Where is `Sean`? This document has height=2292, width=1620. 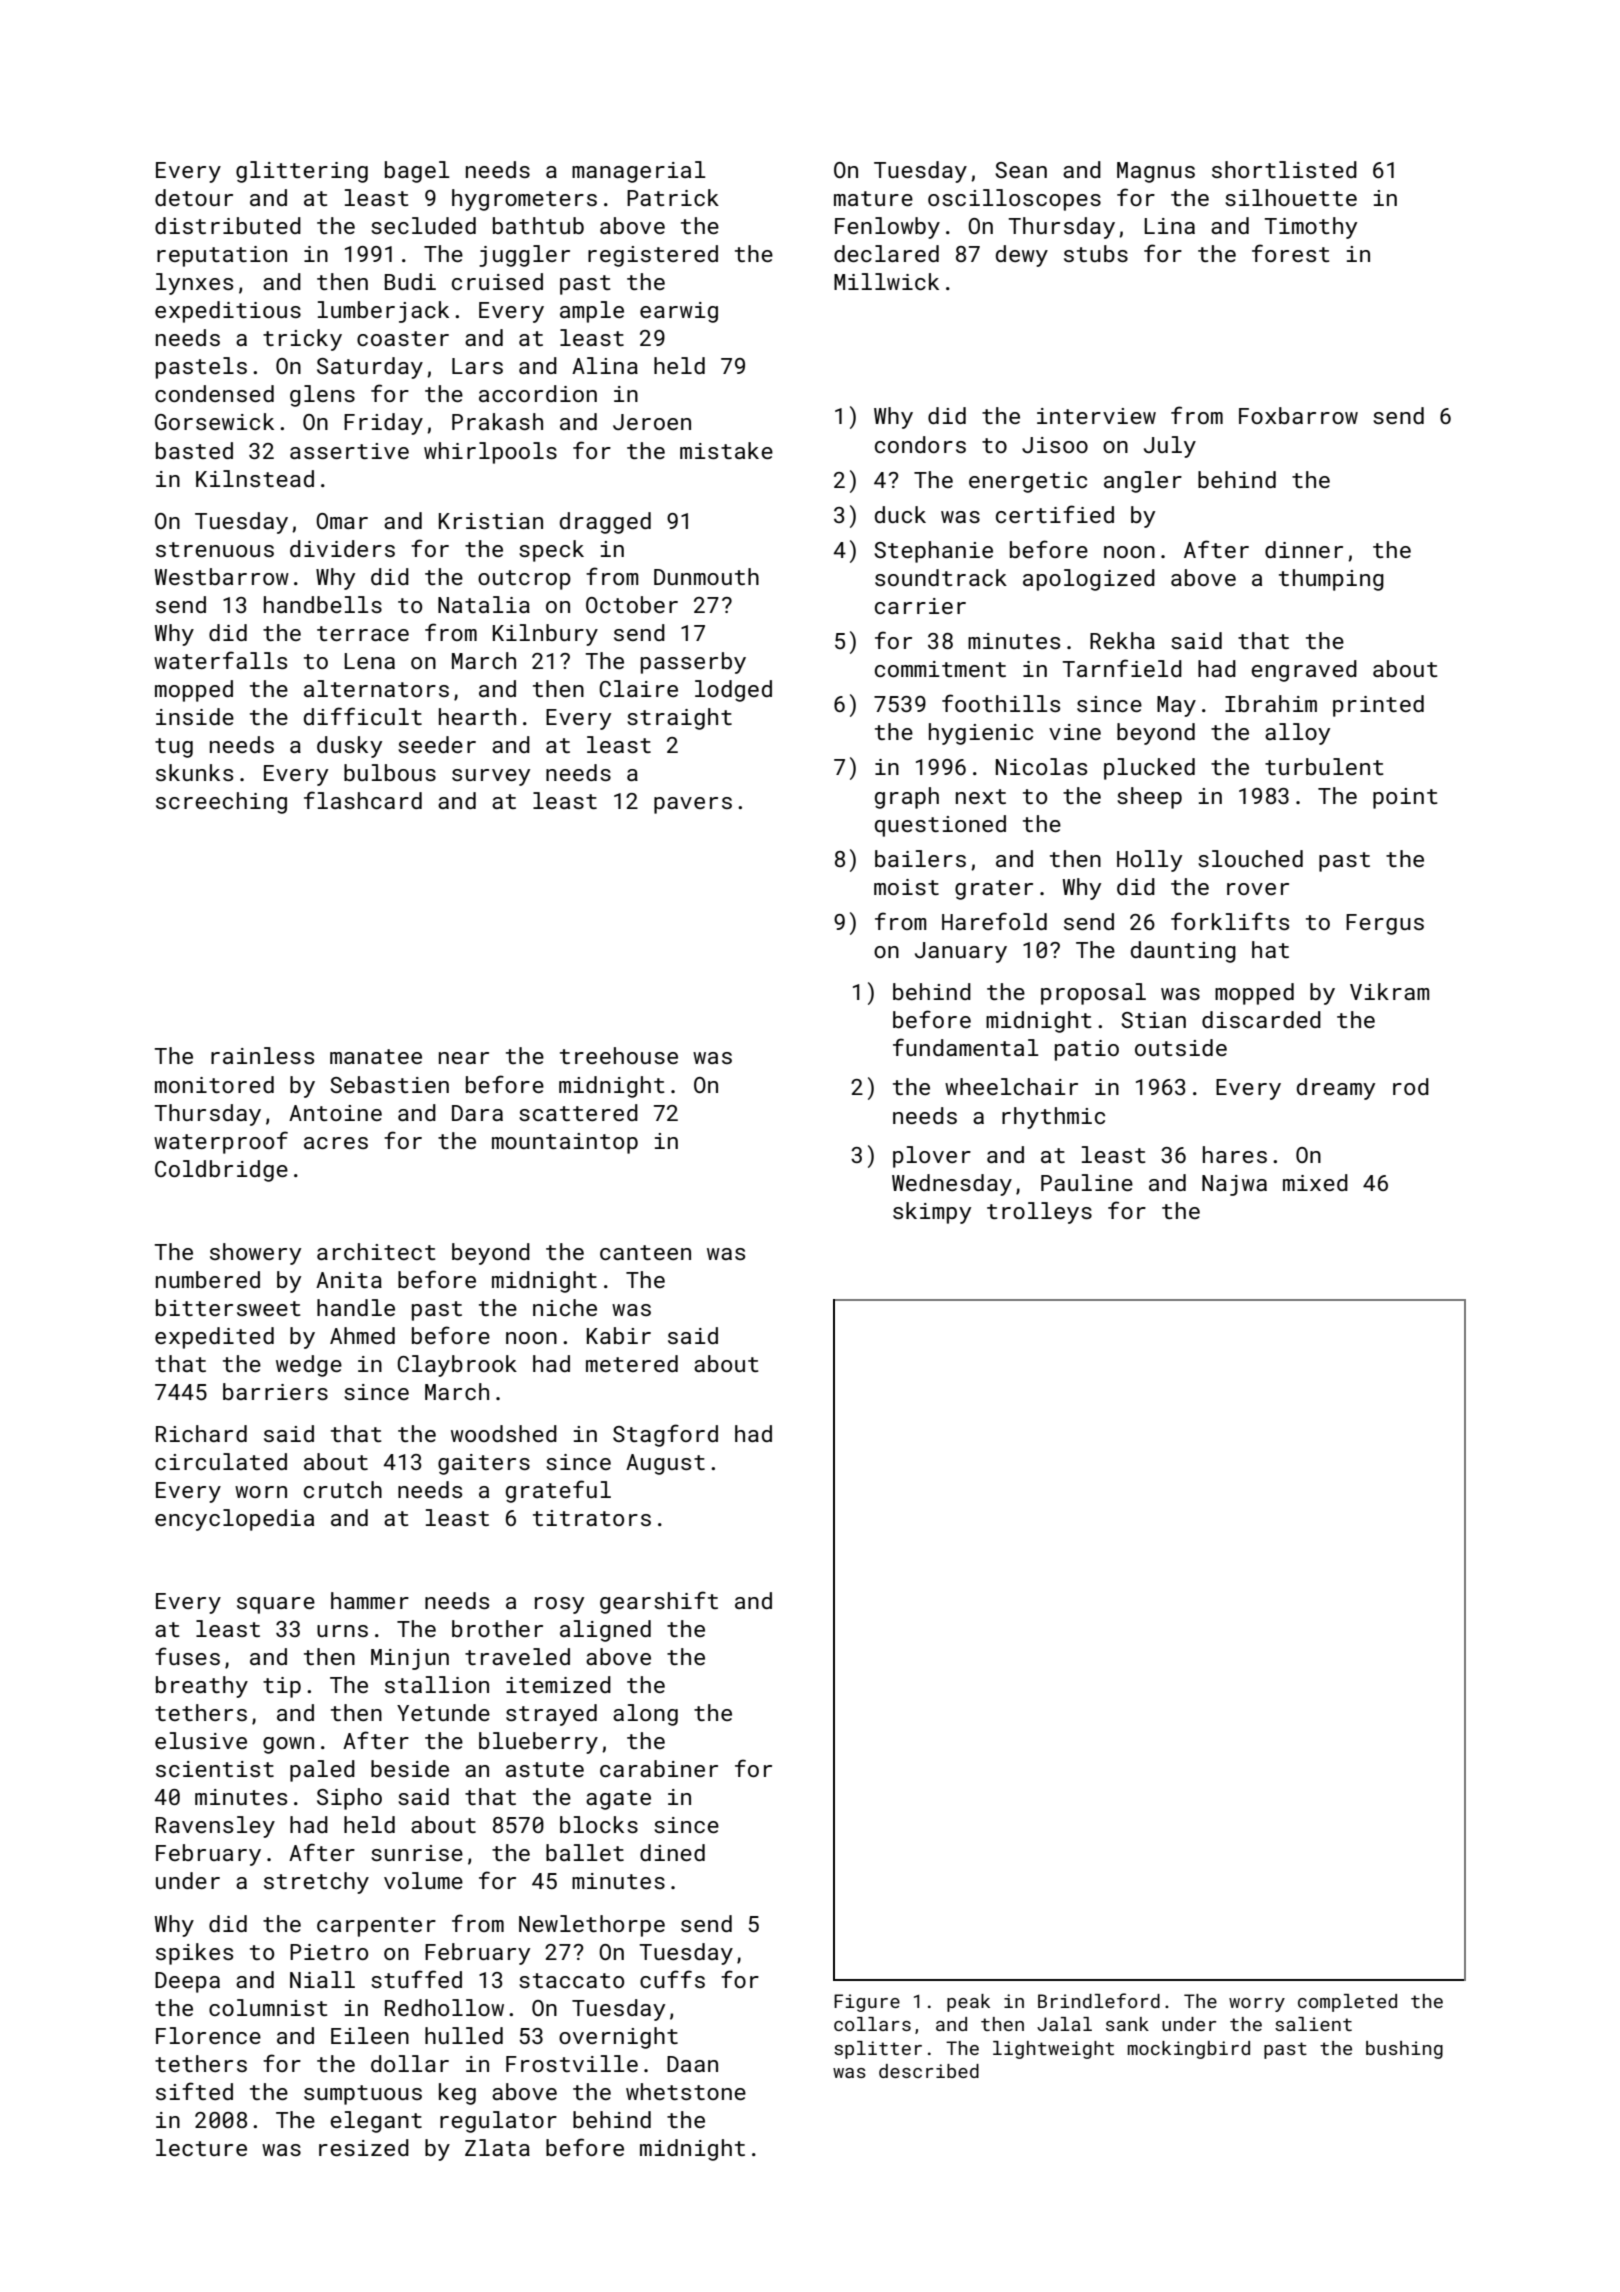
Sean is located at coordinates (1021, 170).
